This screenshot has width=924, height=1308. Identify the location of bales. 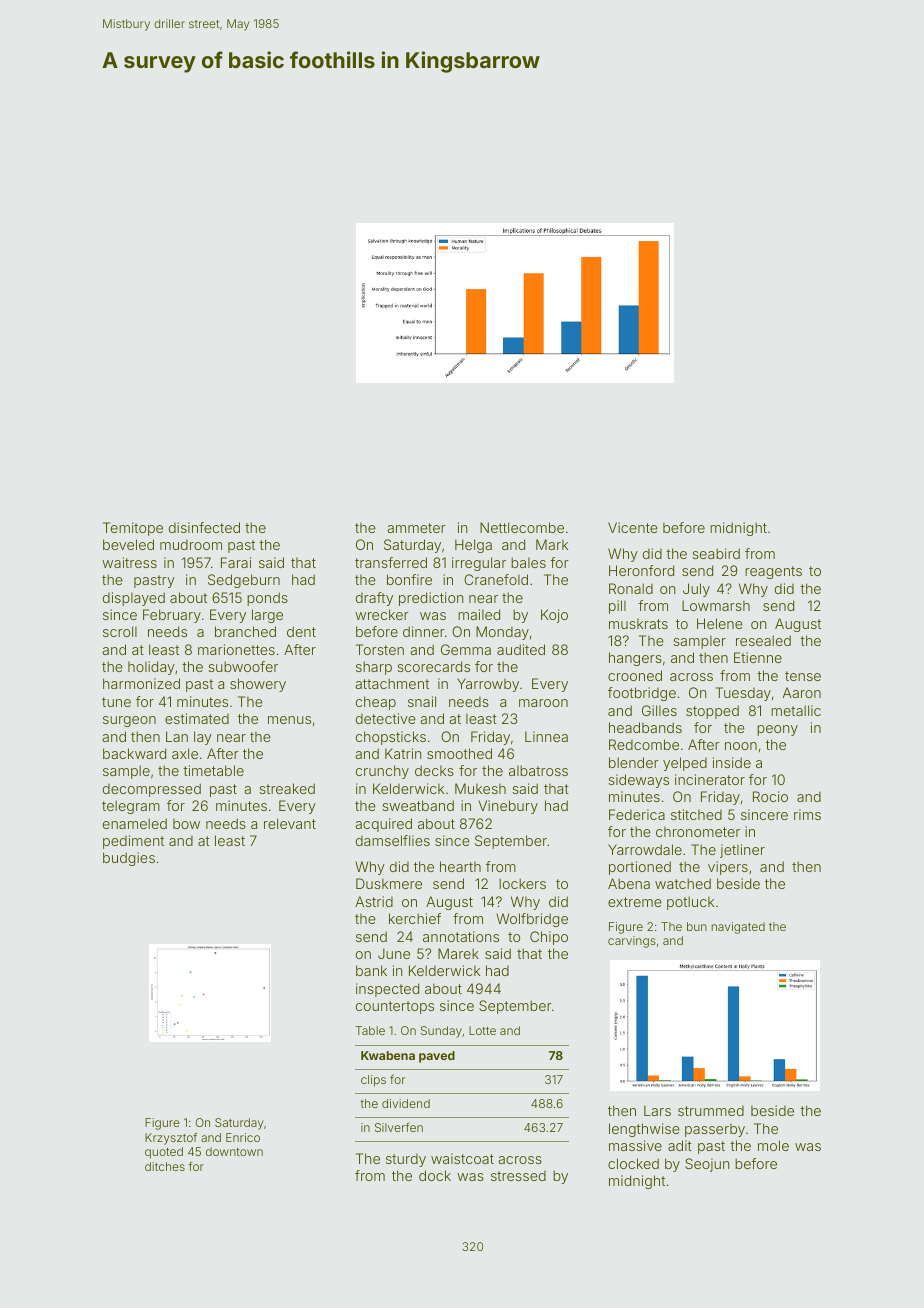
(528, 562).
